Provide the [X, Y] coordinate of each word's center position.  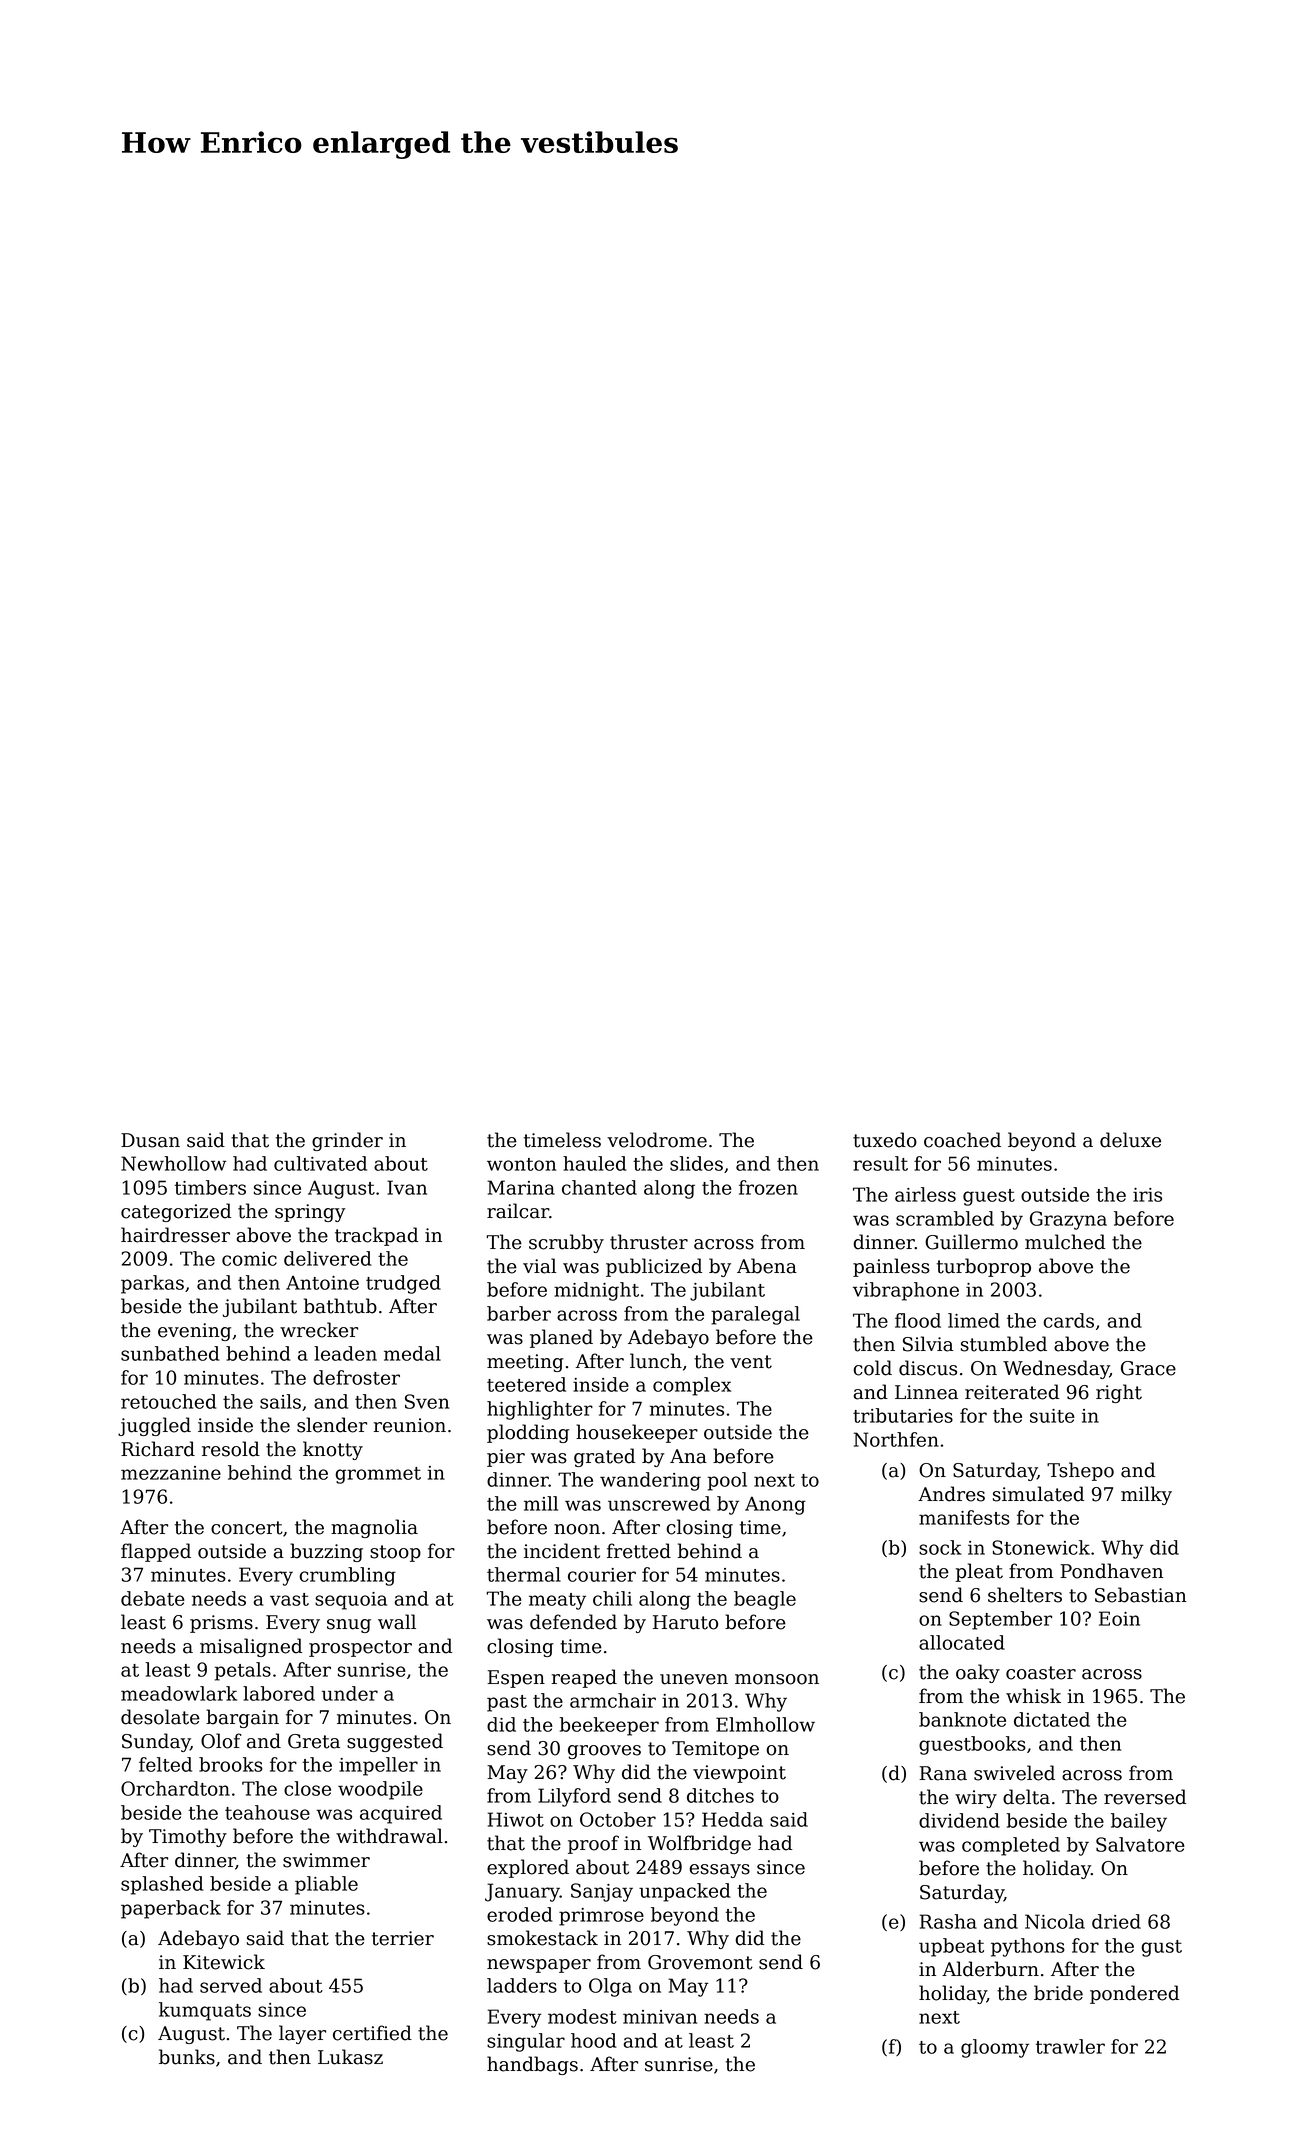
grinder [347, 1141]
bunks [187, 2057]
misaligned [251, 1647]
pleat [979, 1572]
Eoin [1119, 1618]
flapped [156, 1552]
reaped [584, 1678]
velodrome [657, 1140]
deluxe [1130, 1140]
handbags [532, 2065]
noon [577, 1529]
